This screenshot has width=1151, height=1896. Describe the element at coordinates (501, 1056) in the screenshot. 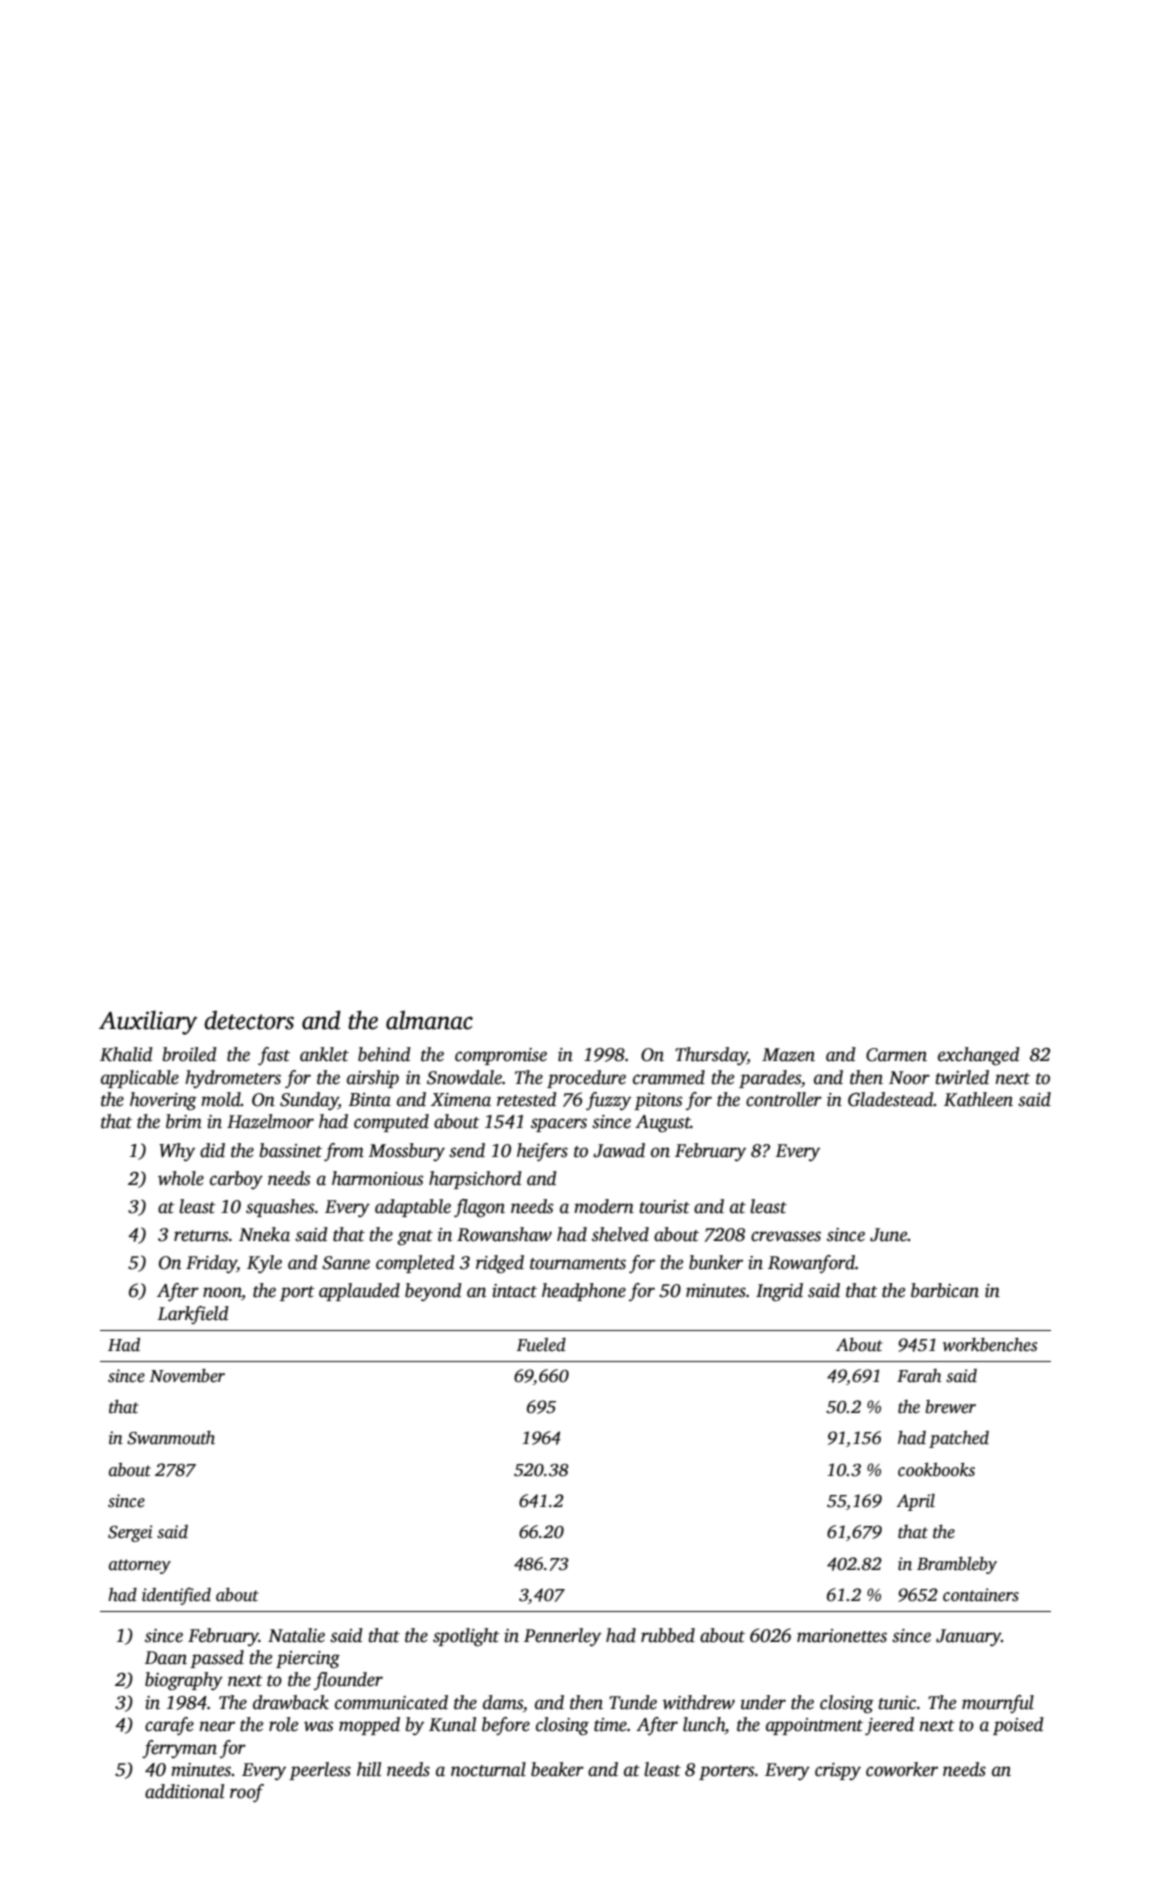

I see `compromise` at that location.
